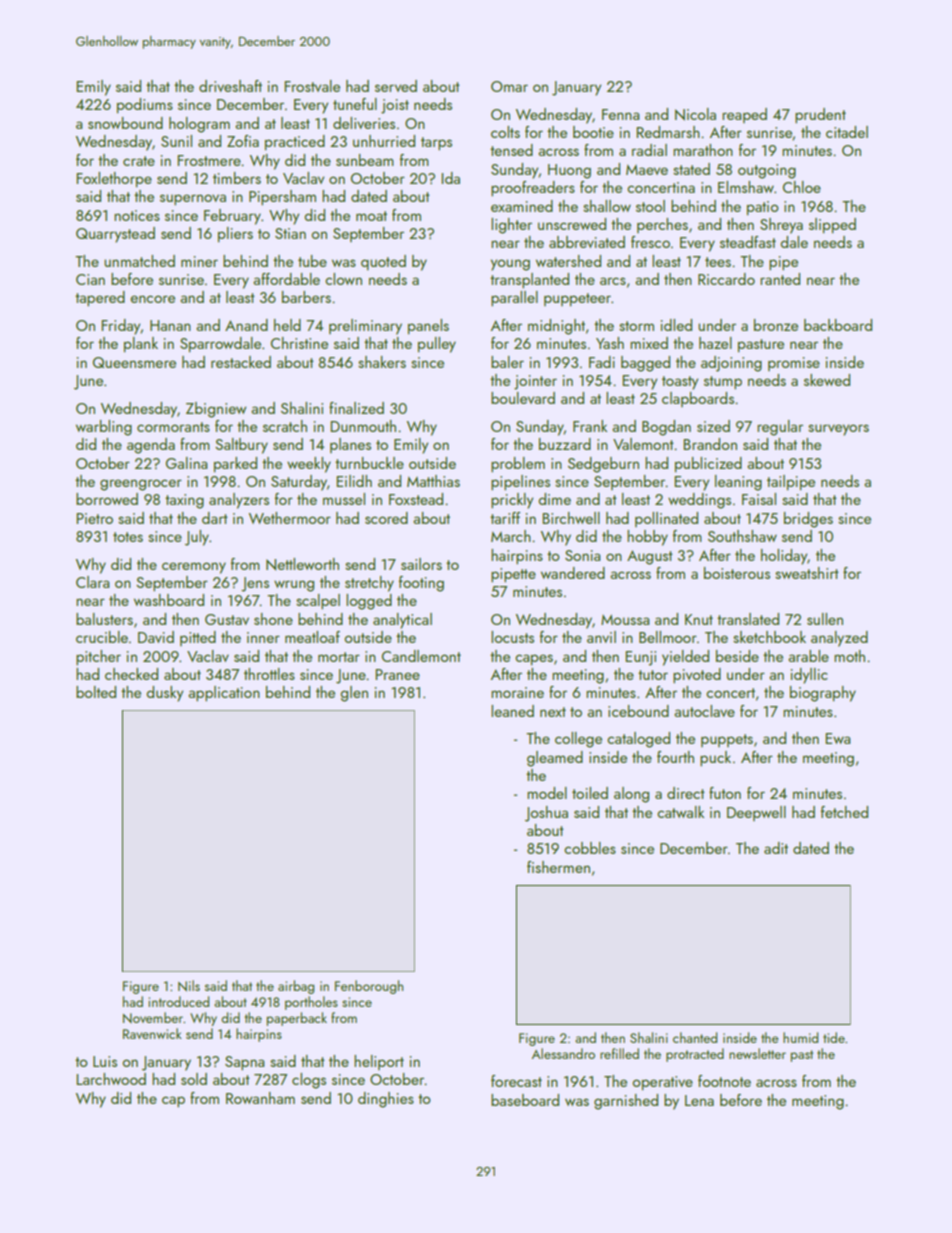 The image size is (952, 1233). What do you see at coordinates (285, 426) in the screenshot?
I see `scratch` at bounding box center [285, 426].
